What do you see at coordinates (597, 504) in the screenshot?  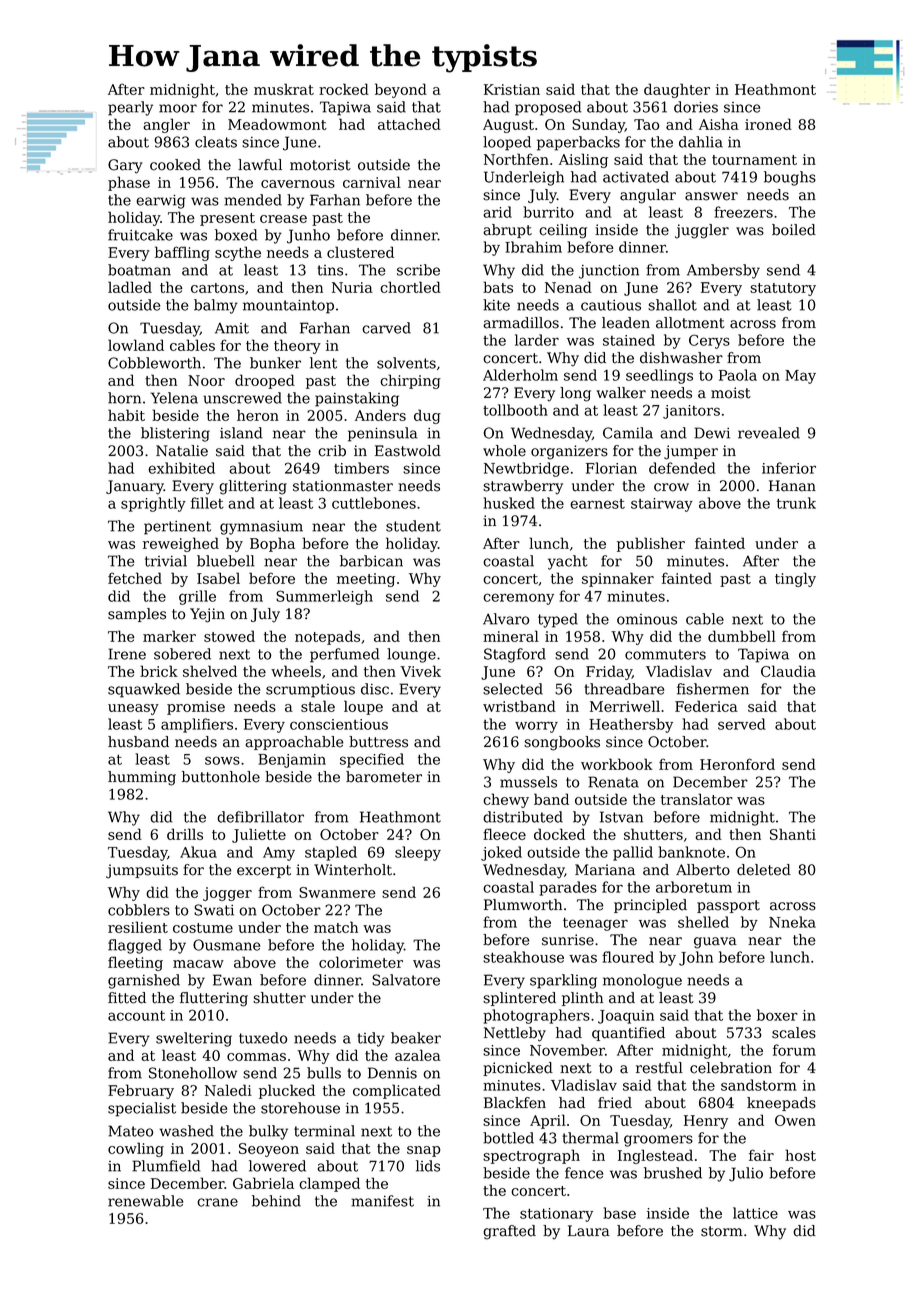 I see `earnest` at bounding box center [597, 504].
